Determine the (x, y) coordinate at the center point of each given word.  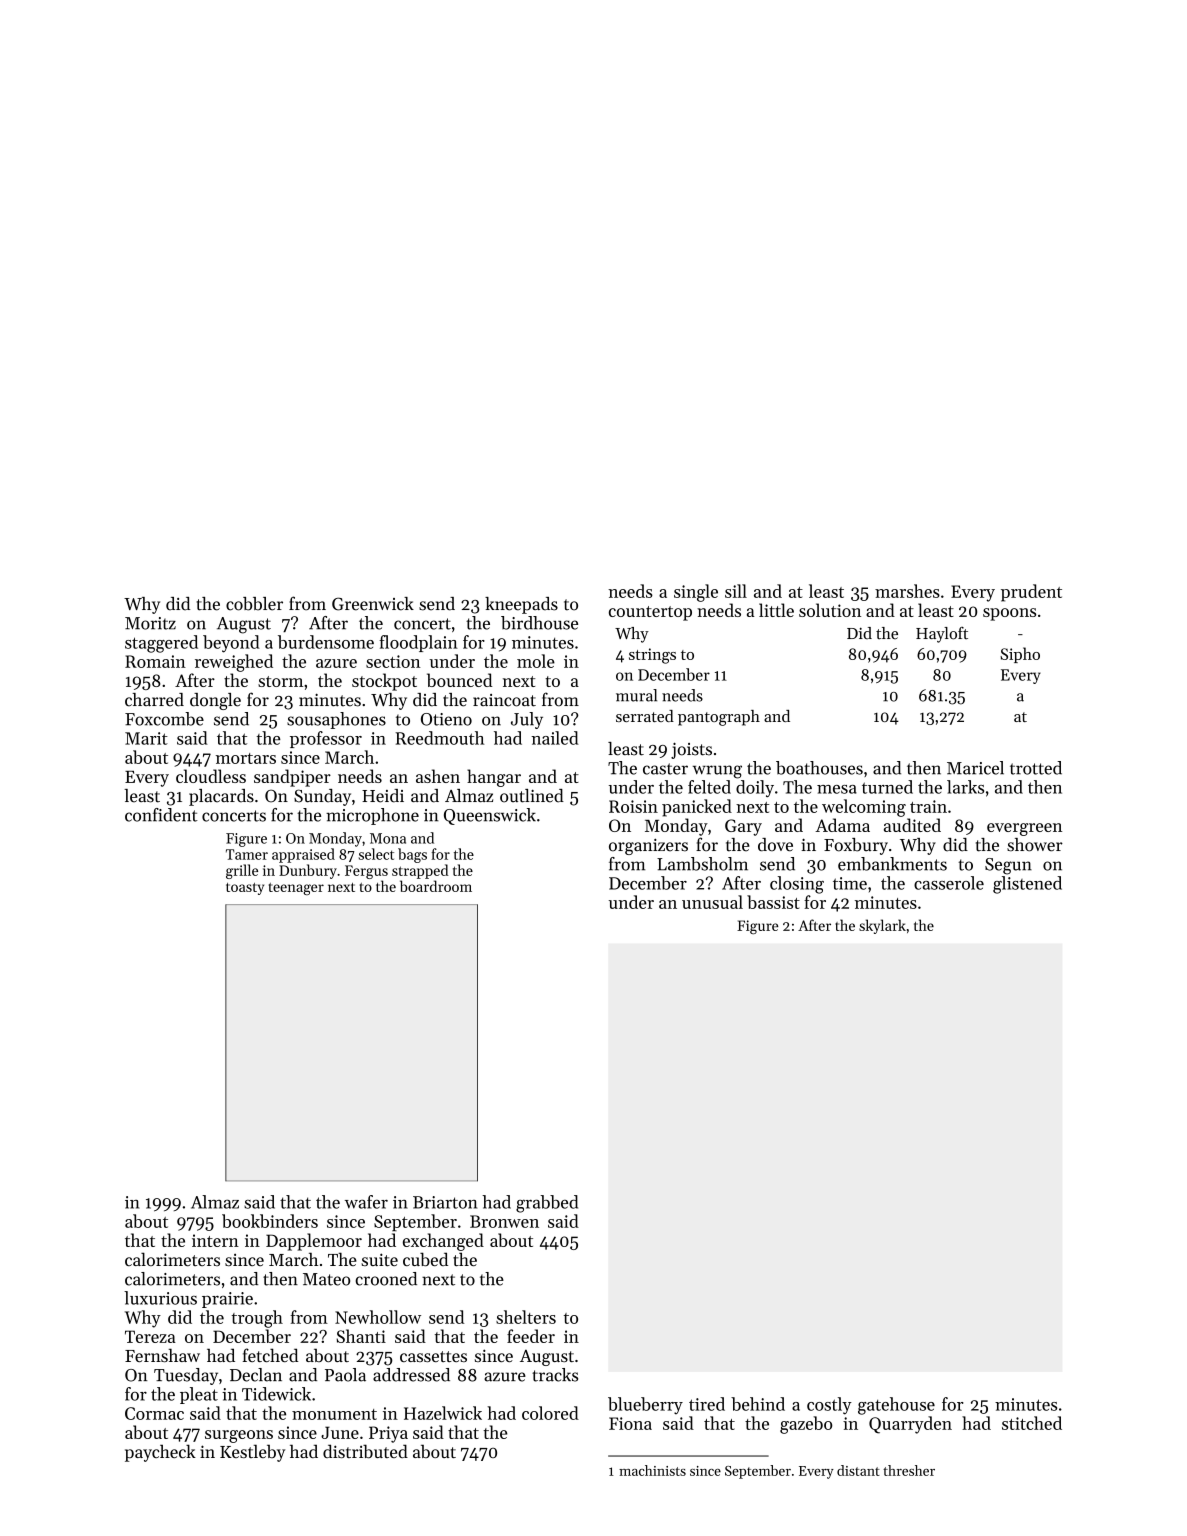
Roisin (633, 806)
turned (887, 787)
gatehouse (896, 1406)
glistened (1027, 885)
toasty (245, 889)
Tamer (247, 854)
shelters (526, 1317)
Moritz (150, 623)
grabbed (547, 1204)
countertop (650, 613)
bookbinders (270, 1221)
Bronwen (504, 1221)
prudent (1031, 593)
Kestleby (252, 1453)
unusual (712, 902)
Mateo (326, 1279)
